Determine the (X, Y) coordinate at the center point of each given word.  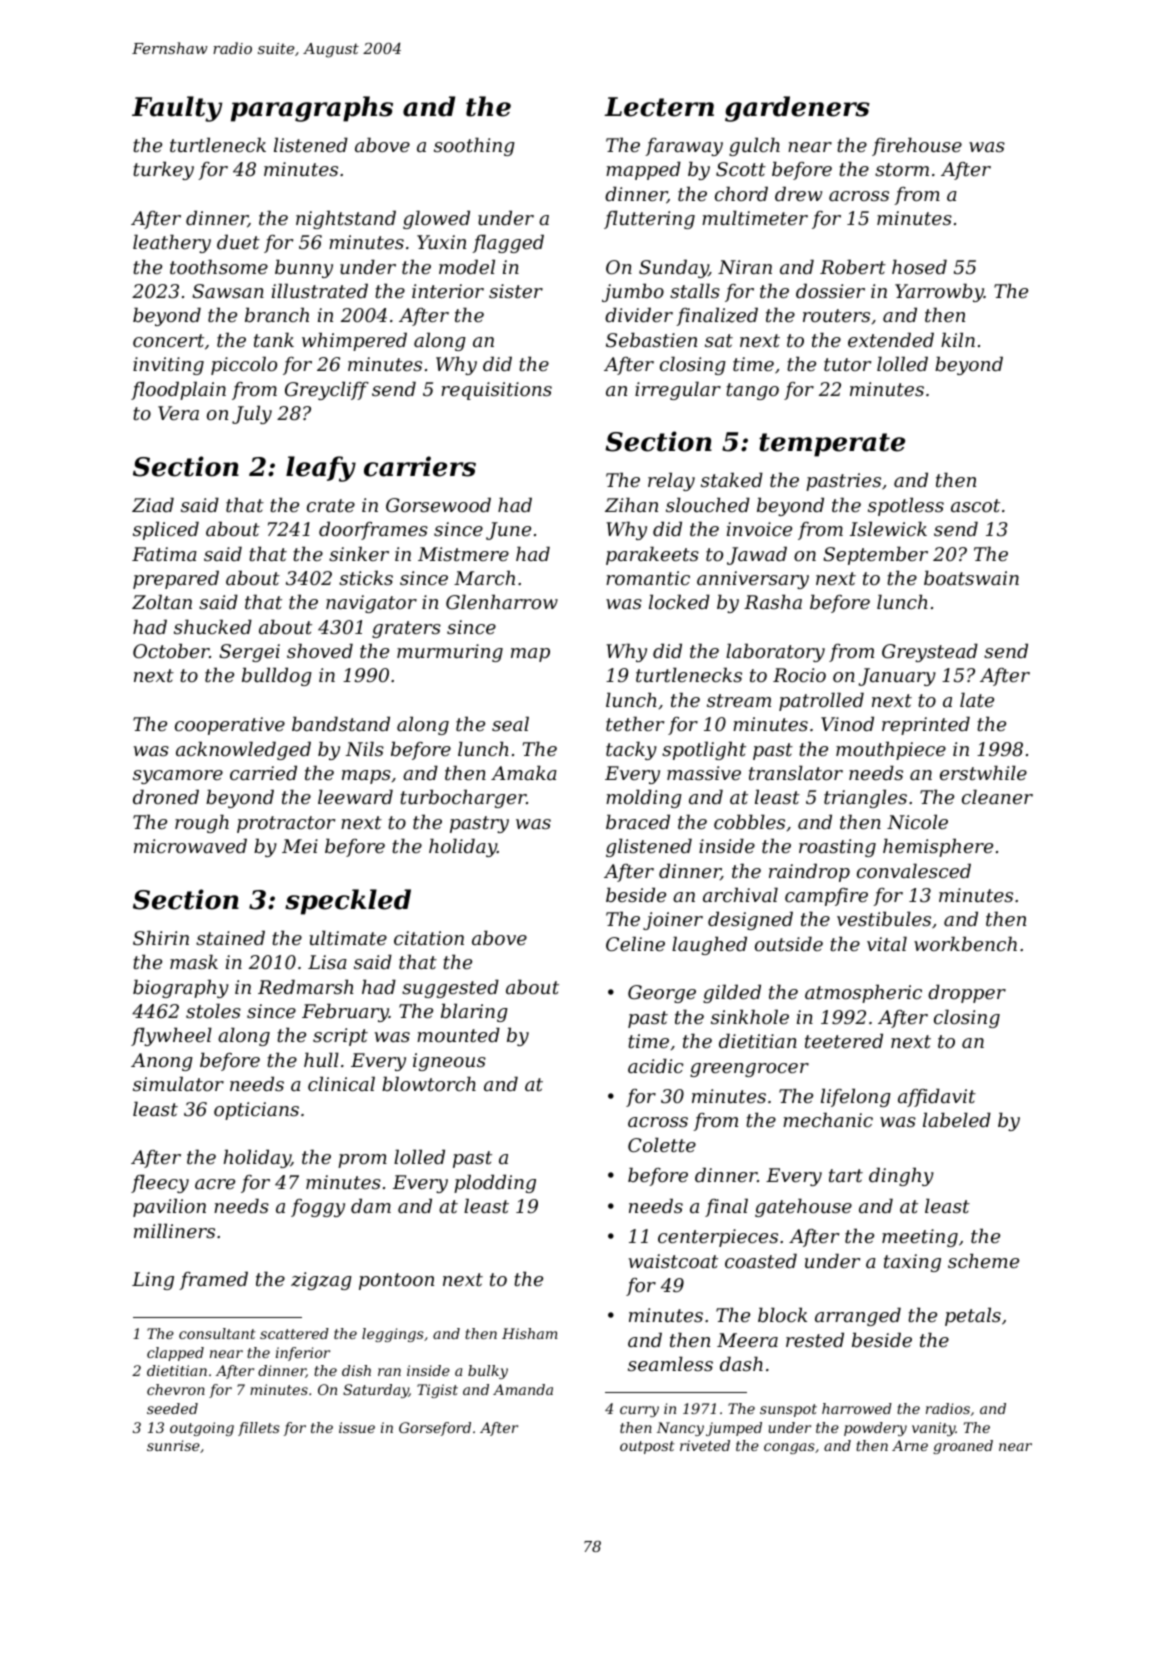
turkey (163, 170)
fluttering (649, 219)
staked (732, 479)
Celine (635, 943)
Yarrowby (939, 292)
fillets (259, 1429)
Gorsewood (438, 504)
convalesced (914, 870)
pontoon (396, 1281)
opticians (256, 1111)
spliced (166, 530)
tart (846, 1175)
